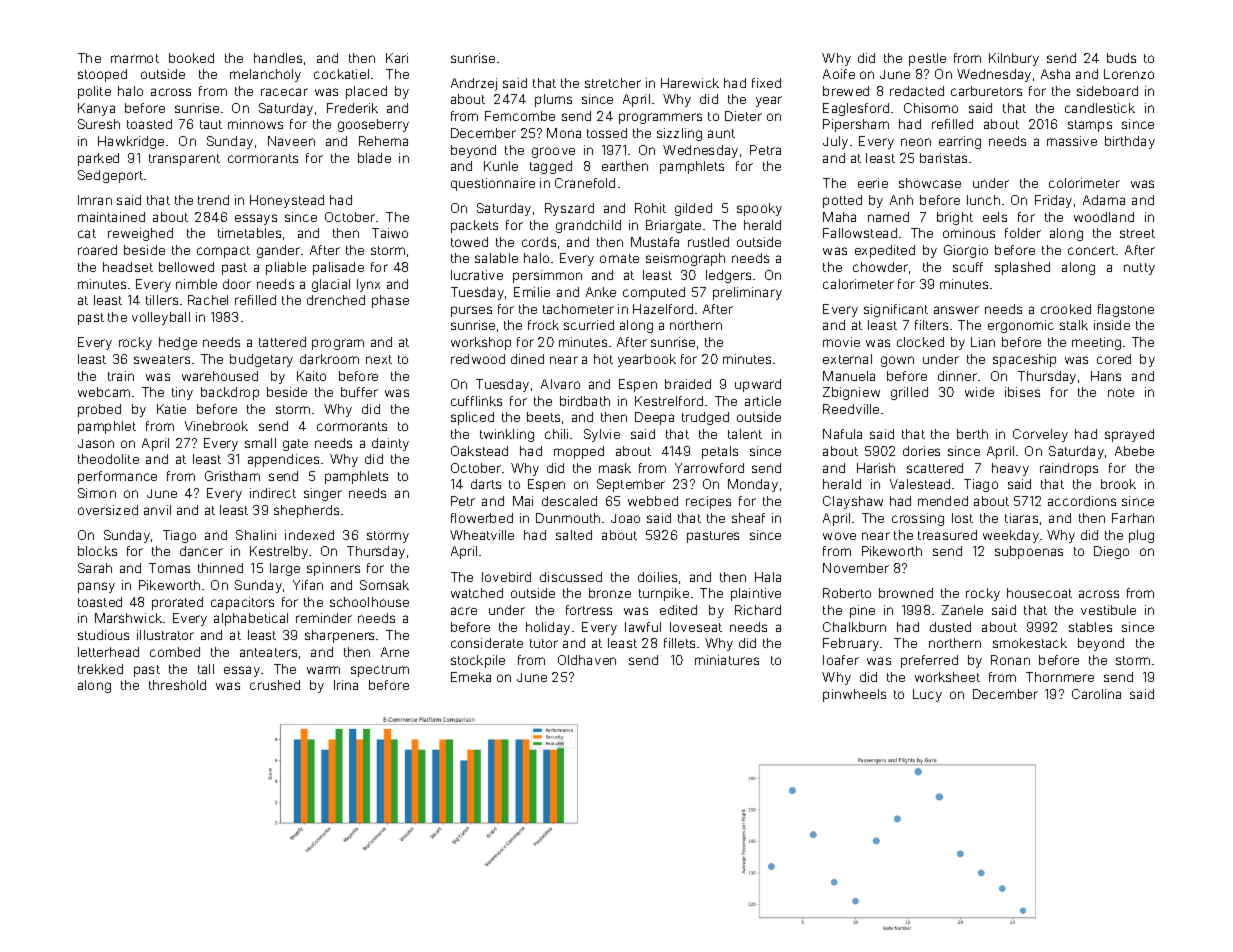 The image size is (1233, 952). Describe the element at coordinates (1129, 435) in the image. I see `sprayed` at that location.
